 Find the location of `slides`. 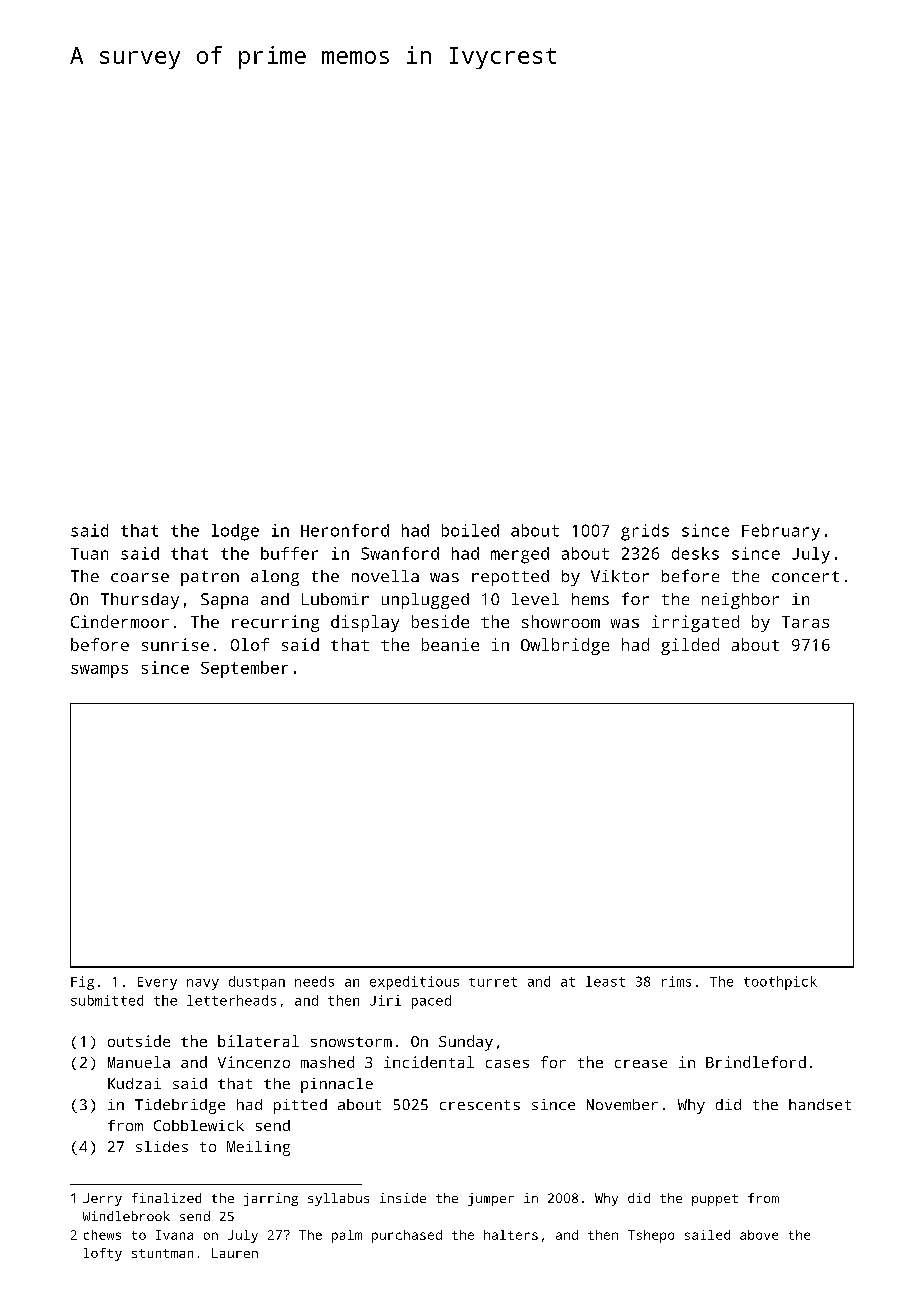

slides is located at coordinates (162, 1146).
